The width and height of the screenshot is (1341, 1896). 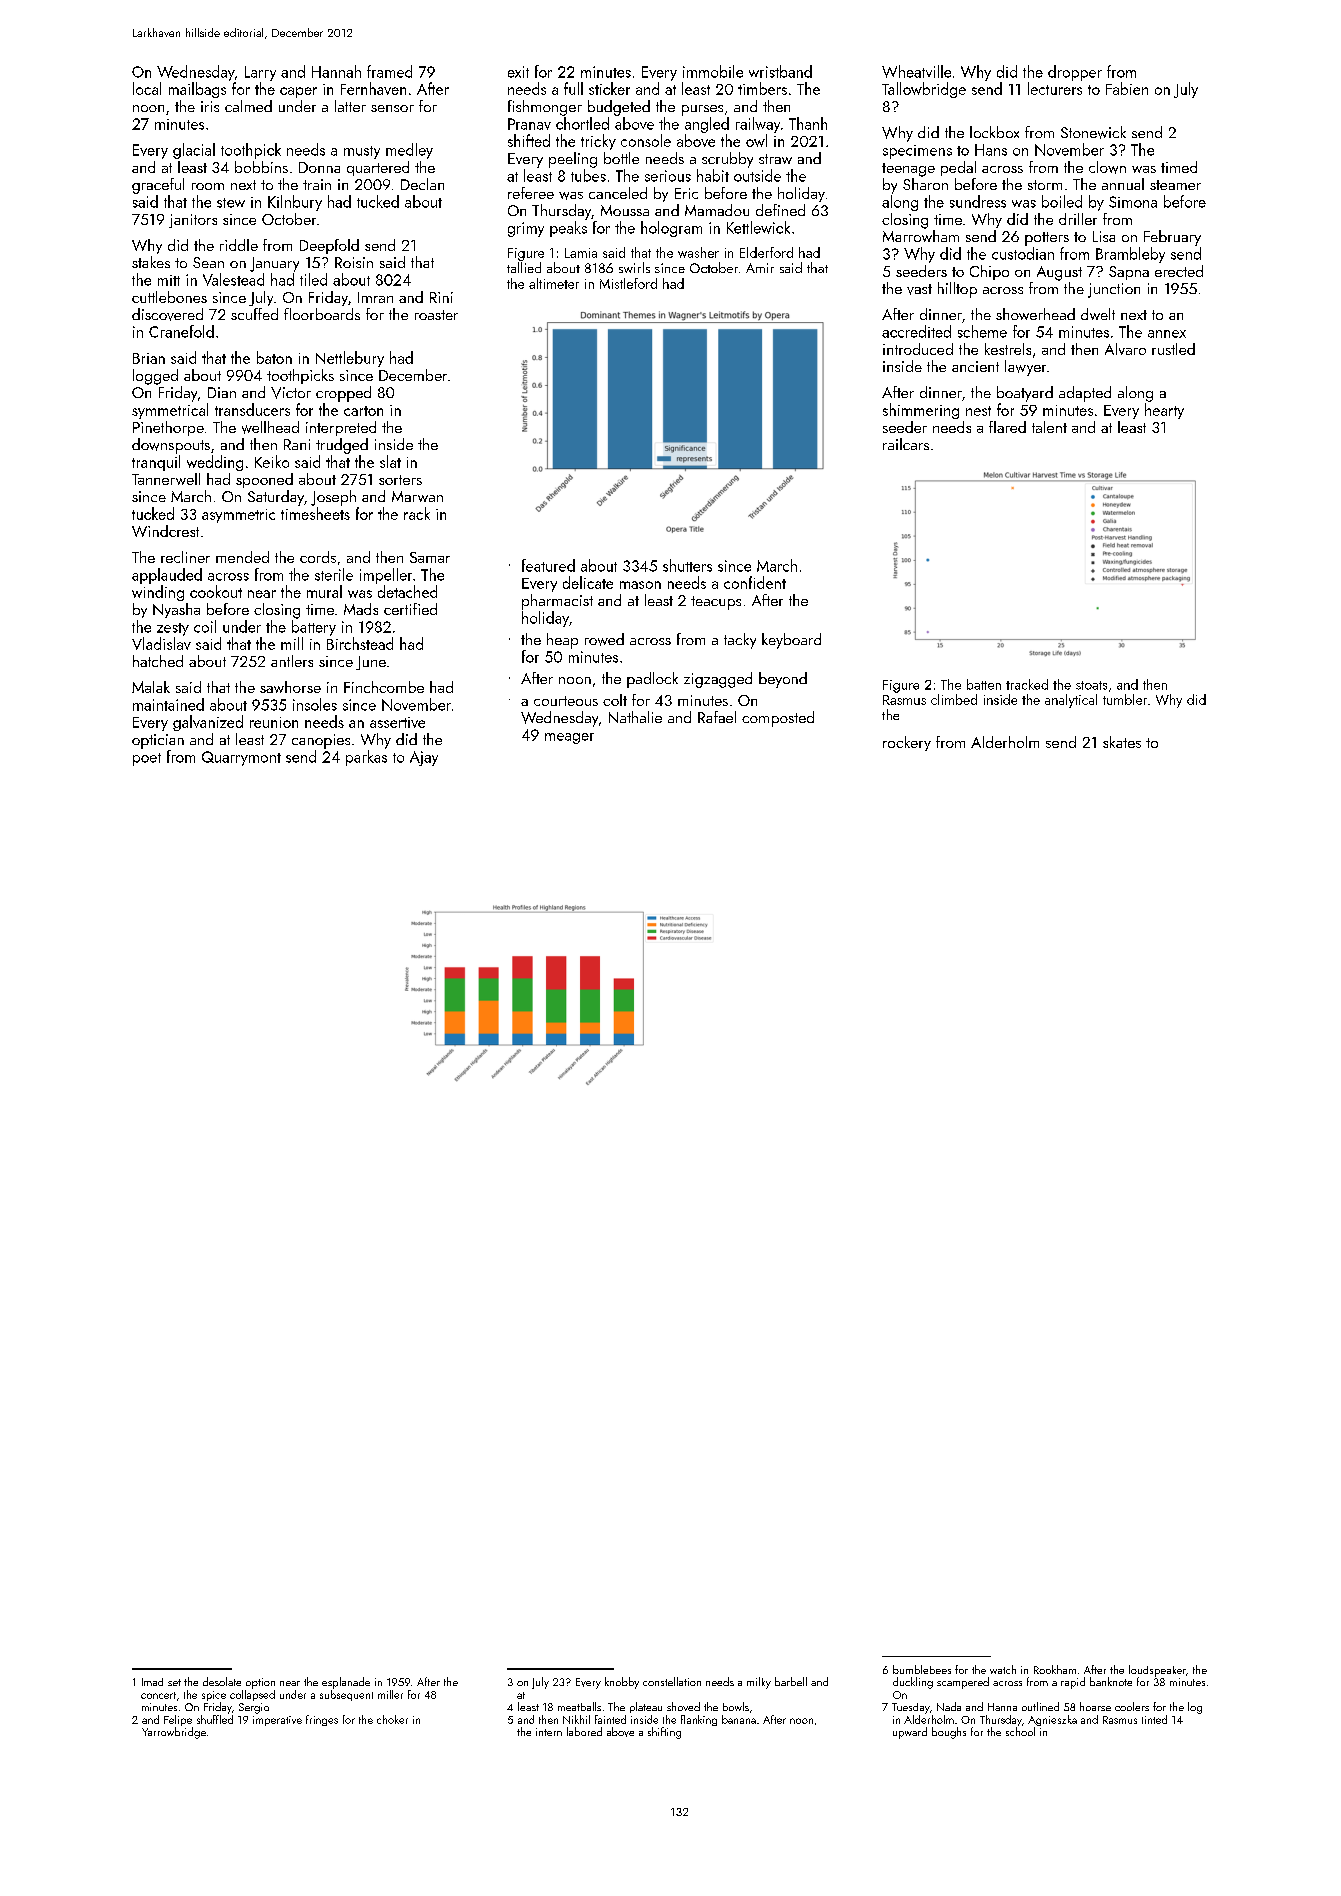 I want to click on upward, so click(x=910, y=1733).
